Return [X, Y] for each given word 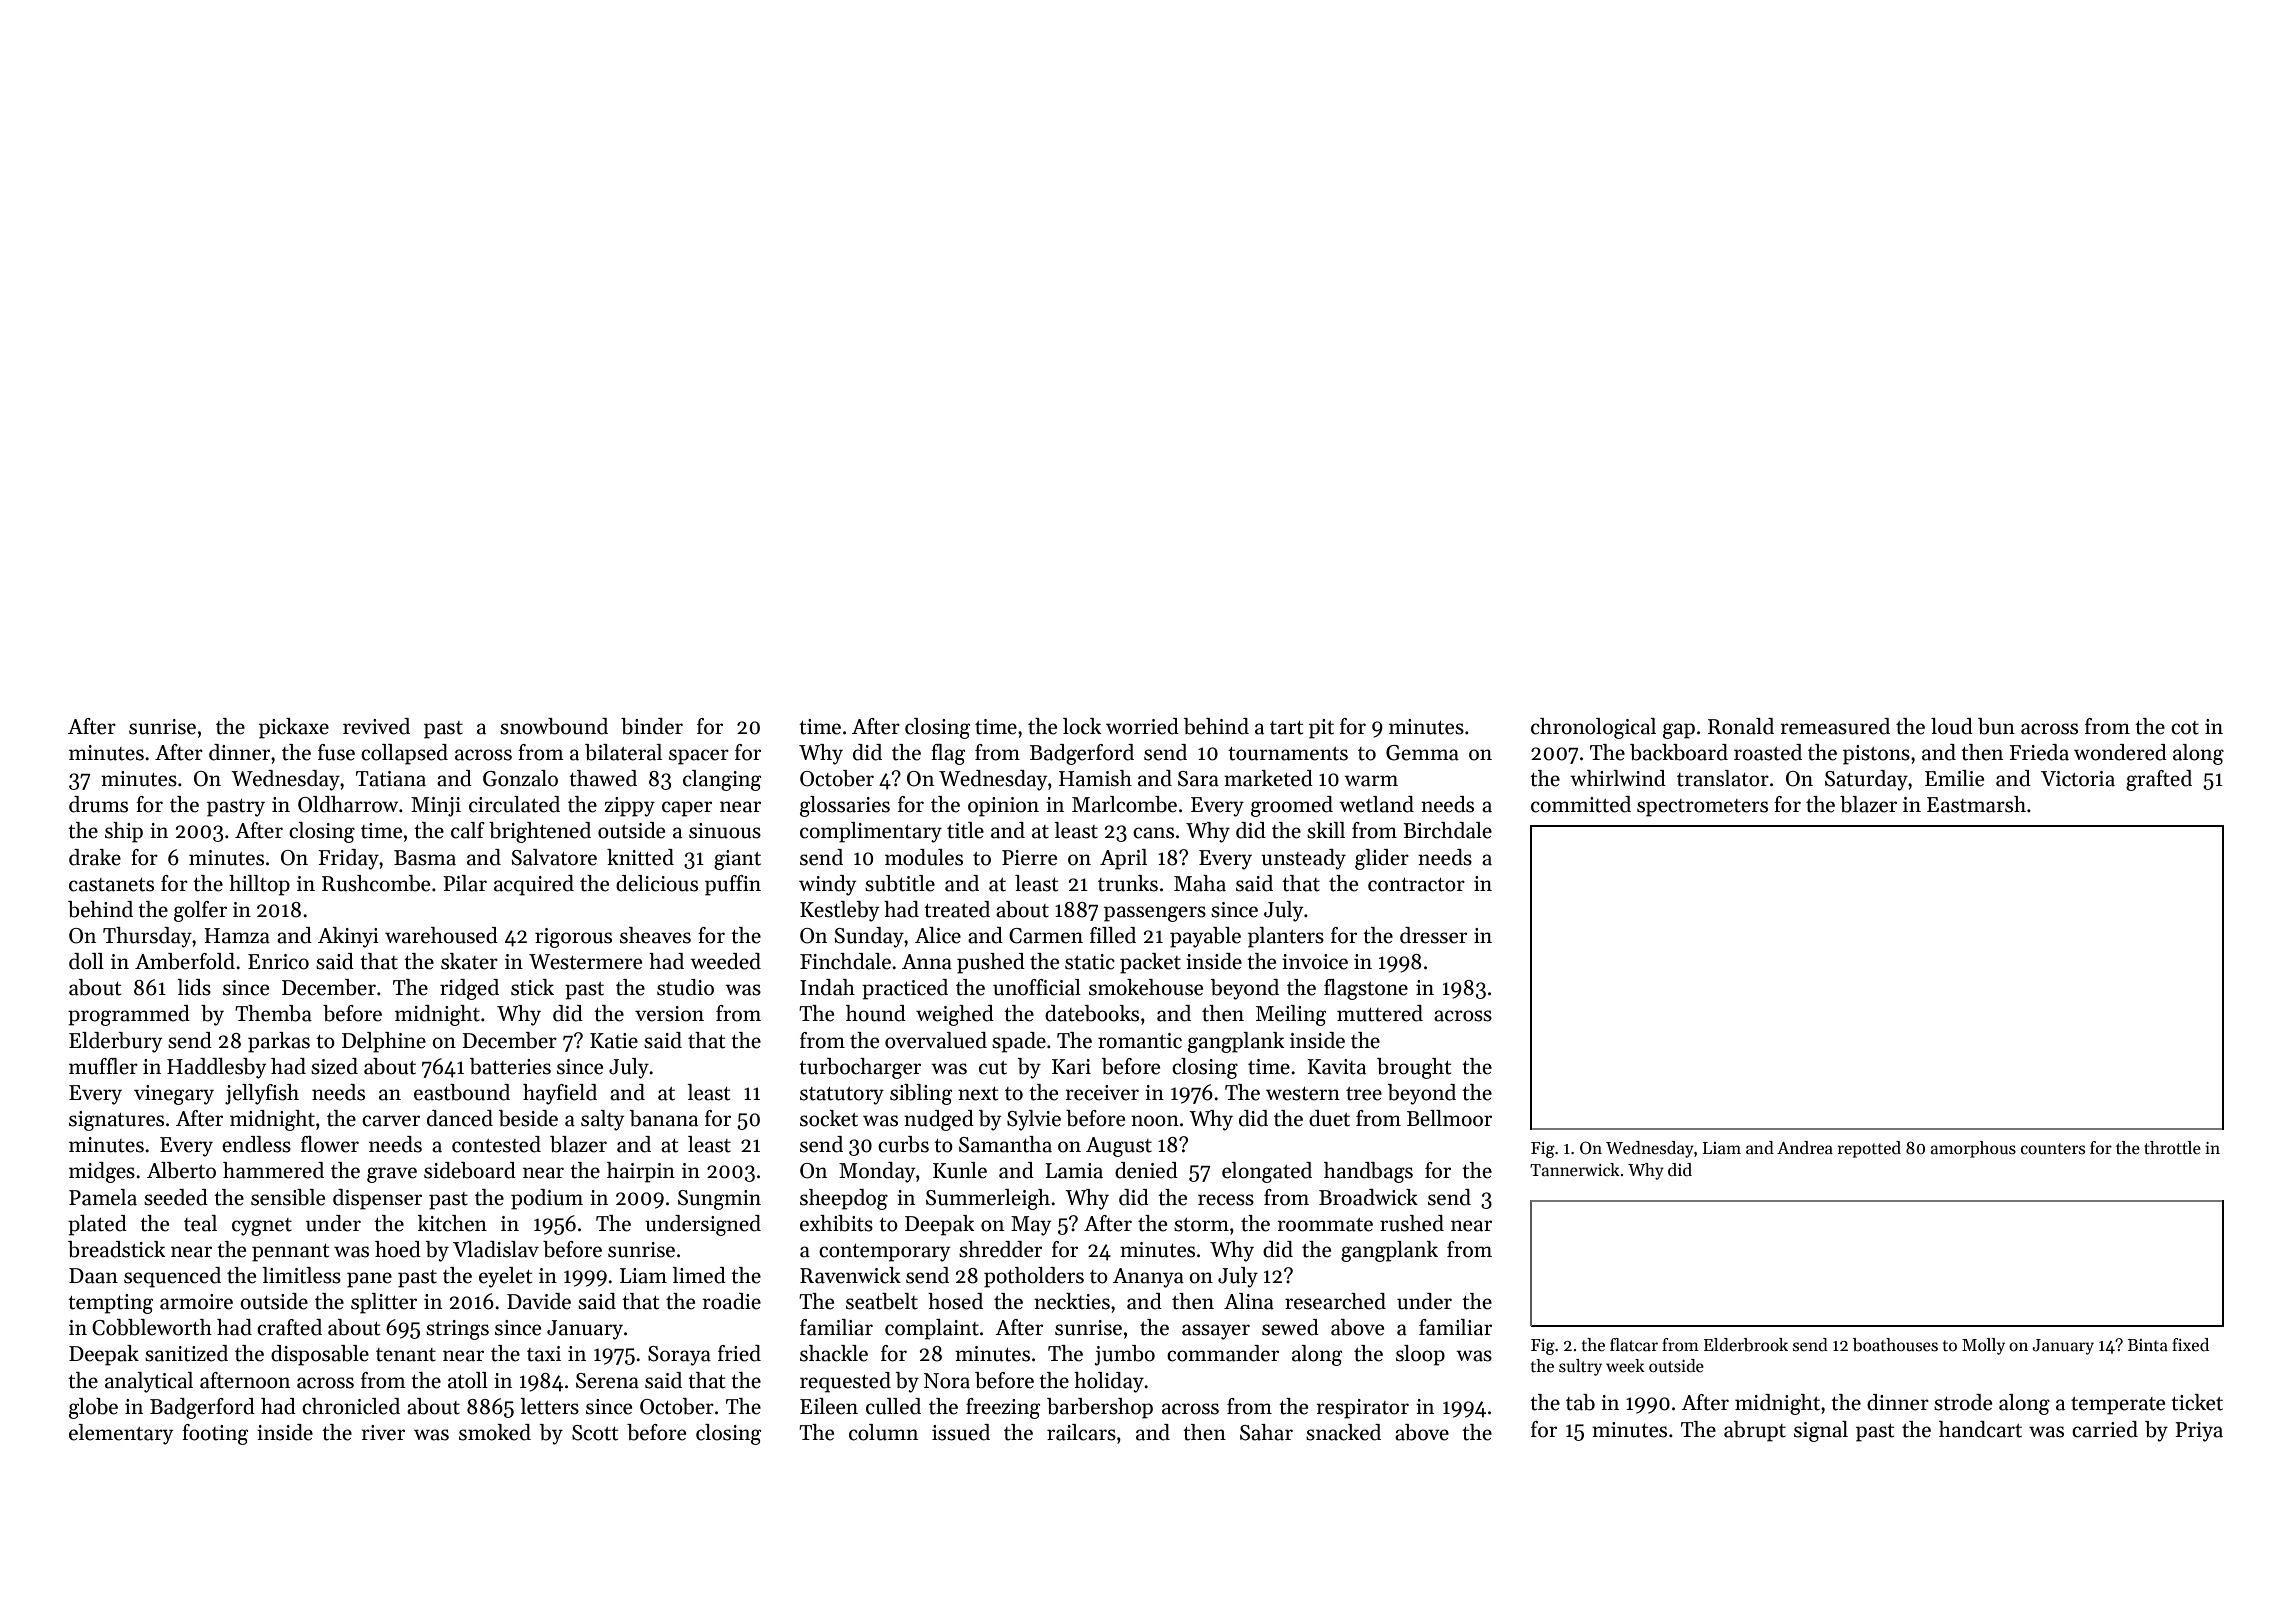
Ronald [1741, 726]
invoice [1315, 962]
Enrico [278, 962]
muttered [1380, 1013]
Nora [947, 1381]
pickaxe [294, 728]
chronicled [351, 1406]
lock [1082, 726]
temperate [2118, 1406]
